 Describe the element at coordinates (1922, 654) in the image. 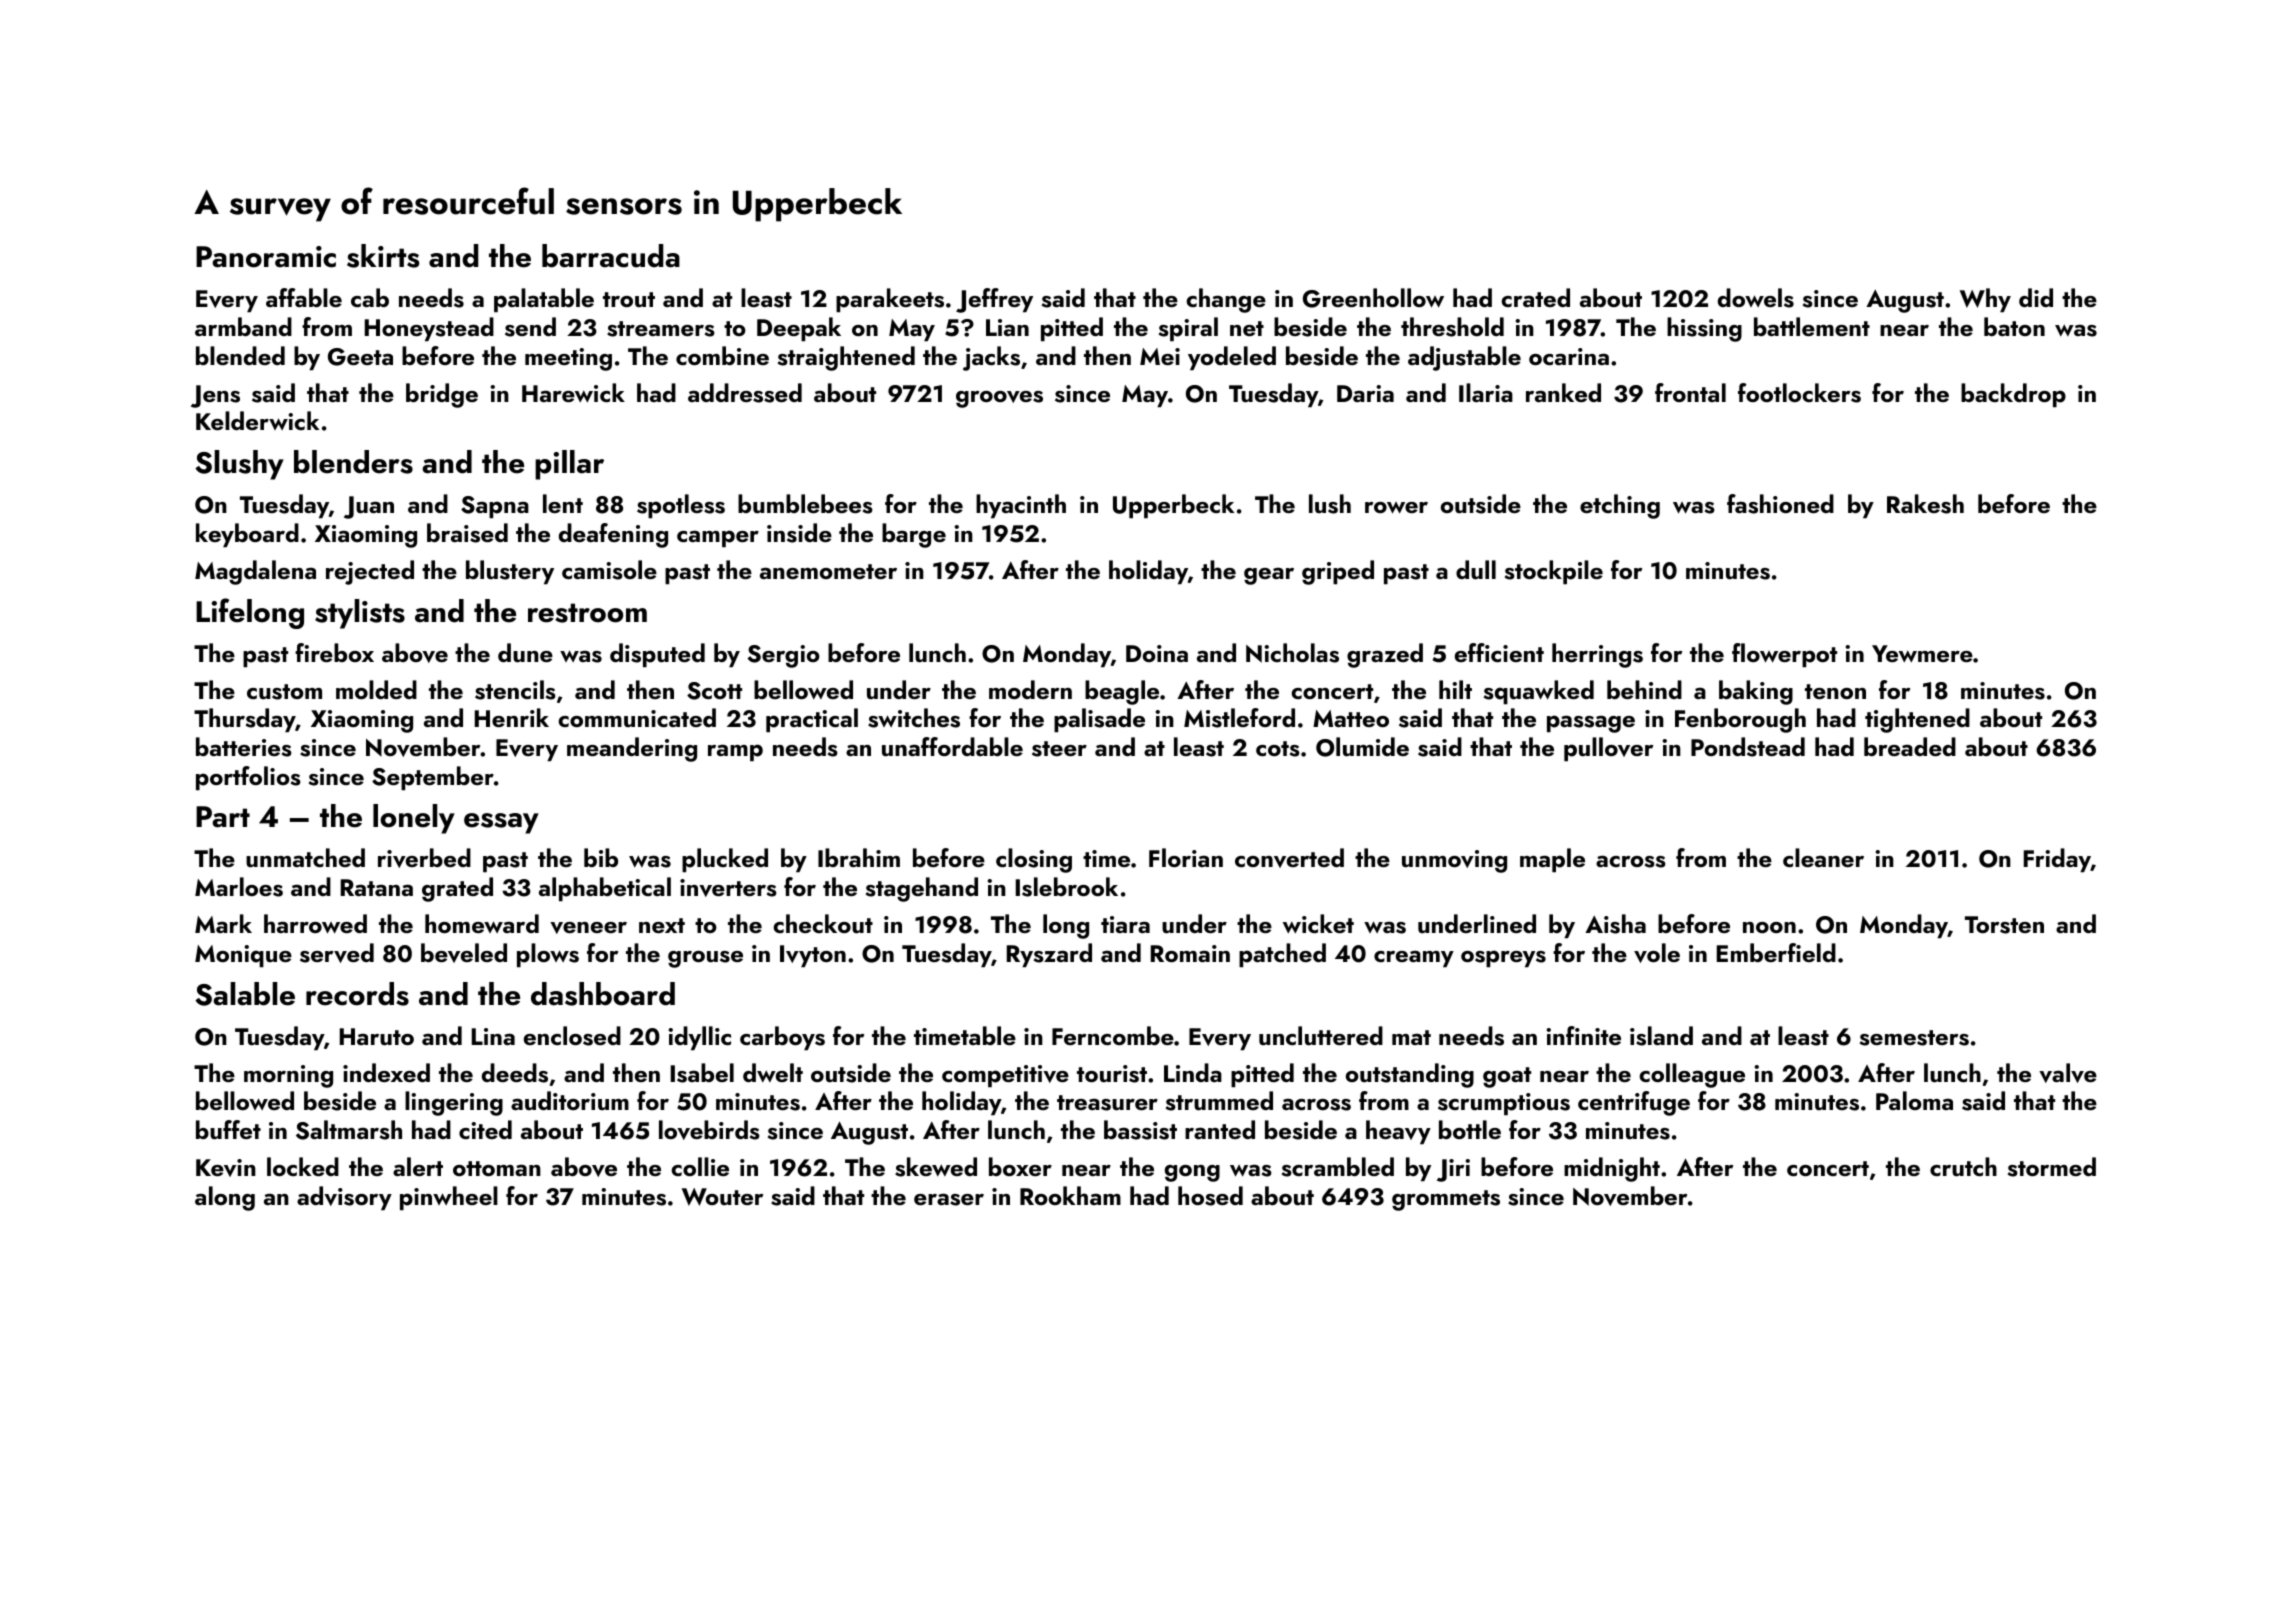

I see `Yewmere` at that location.
